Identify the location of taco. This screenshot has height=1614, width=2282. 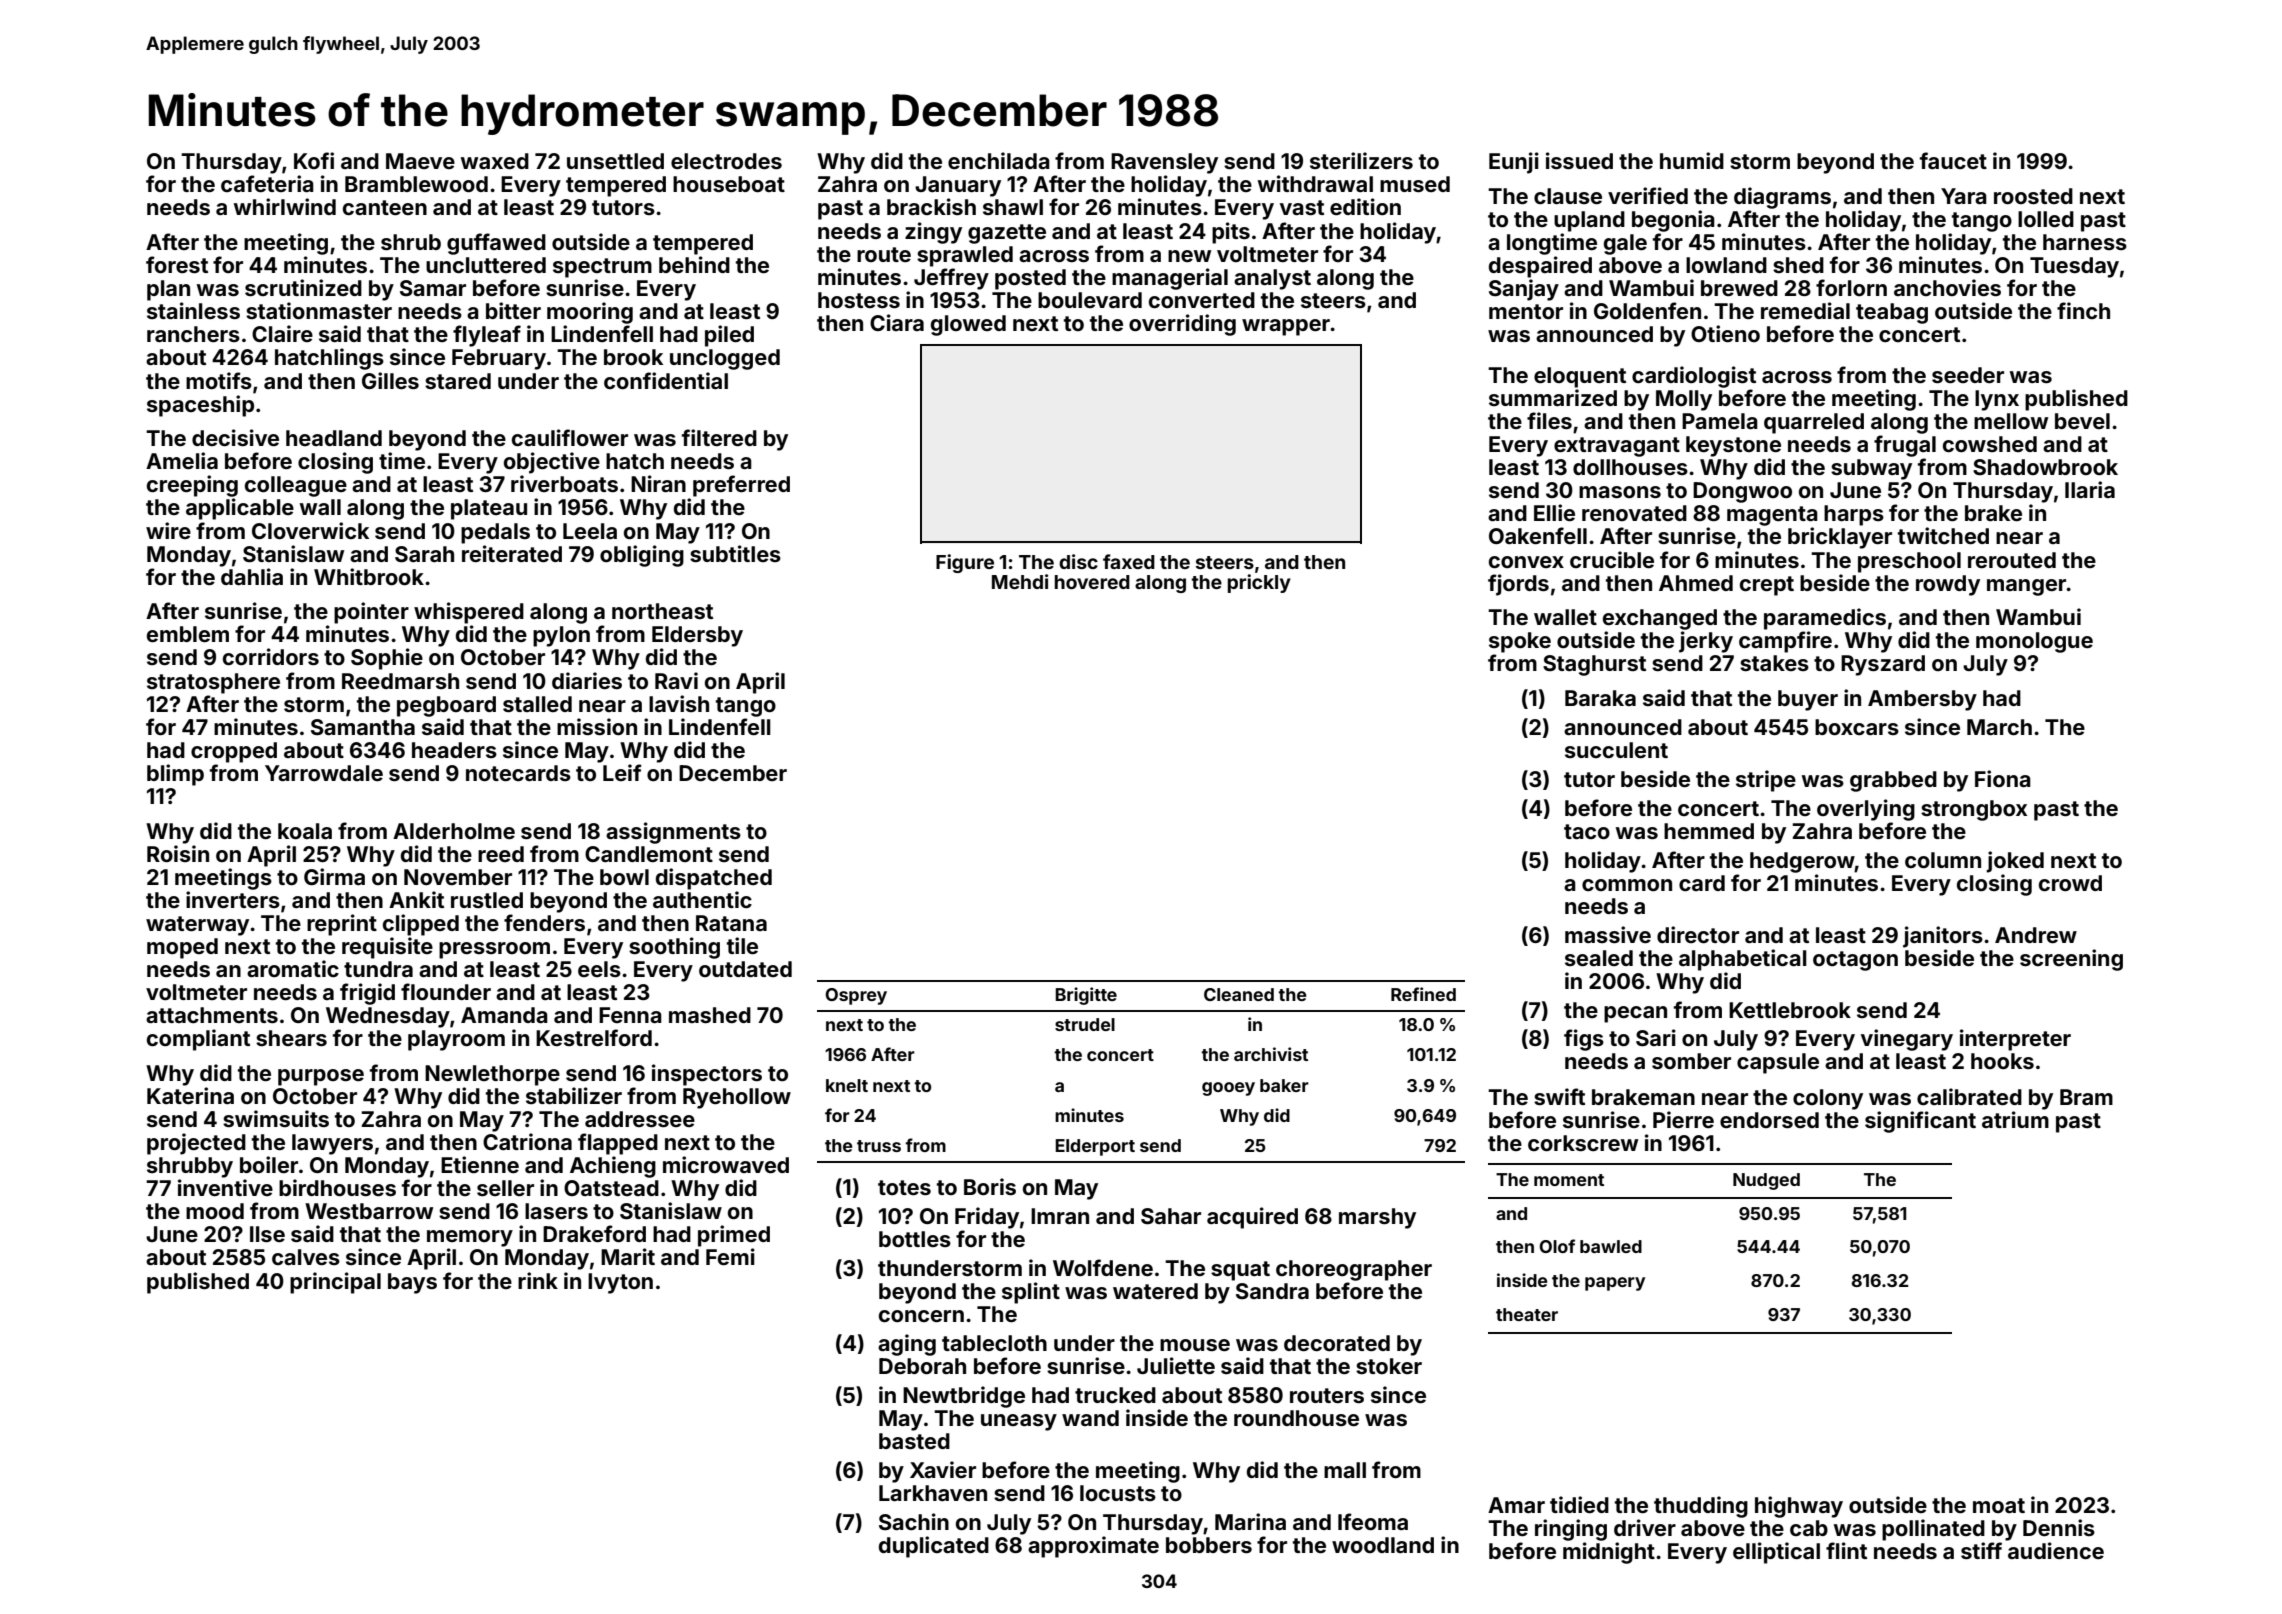
(1587, 831).
